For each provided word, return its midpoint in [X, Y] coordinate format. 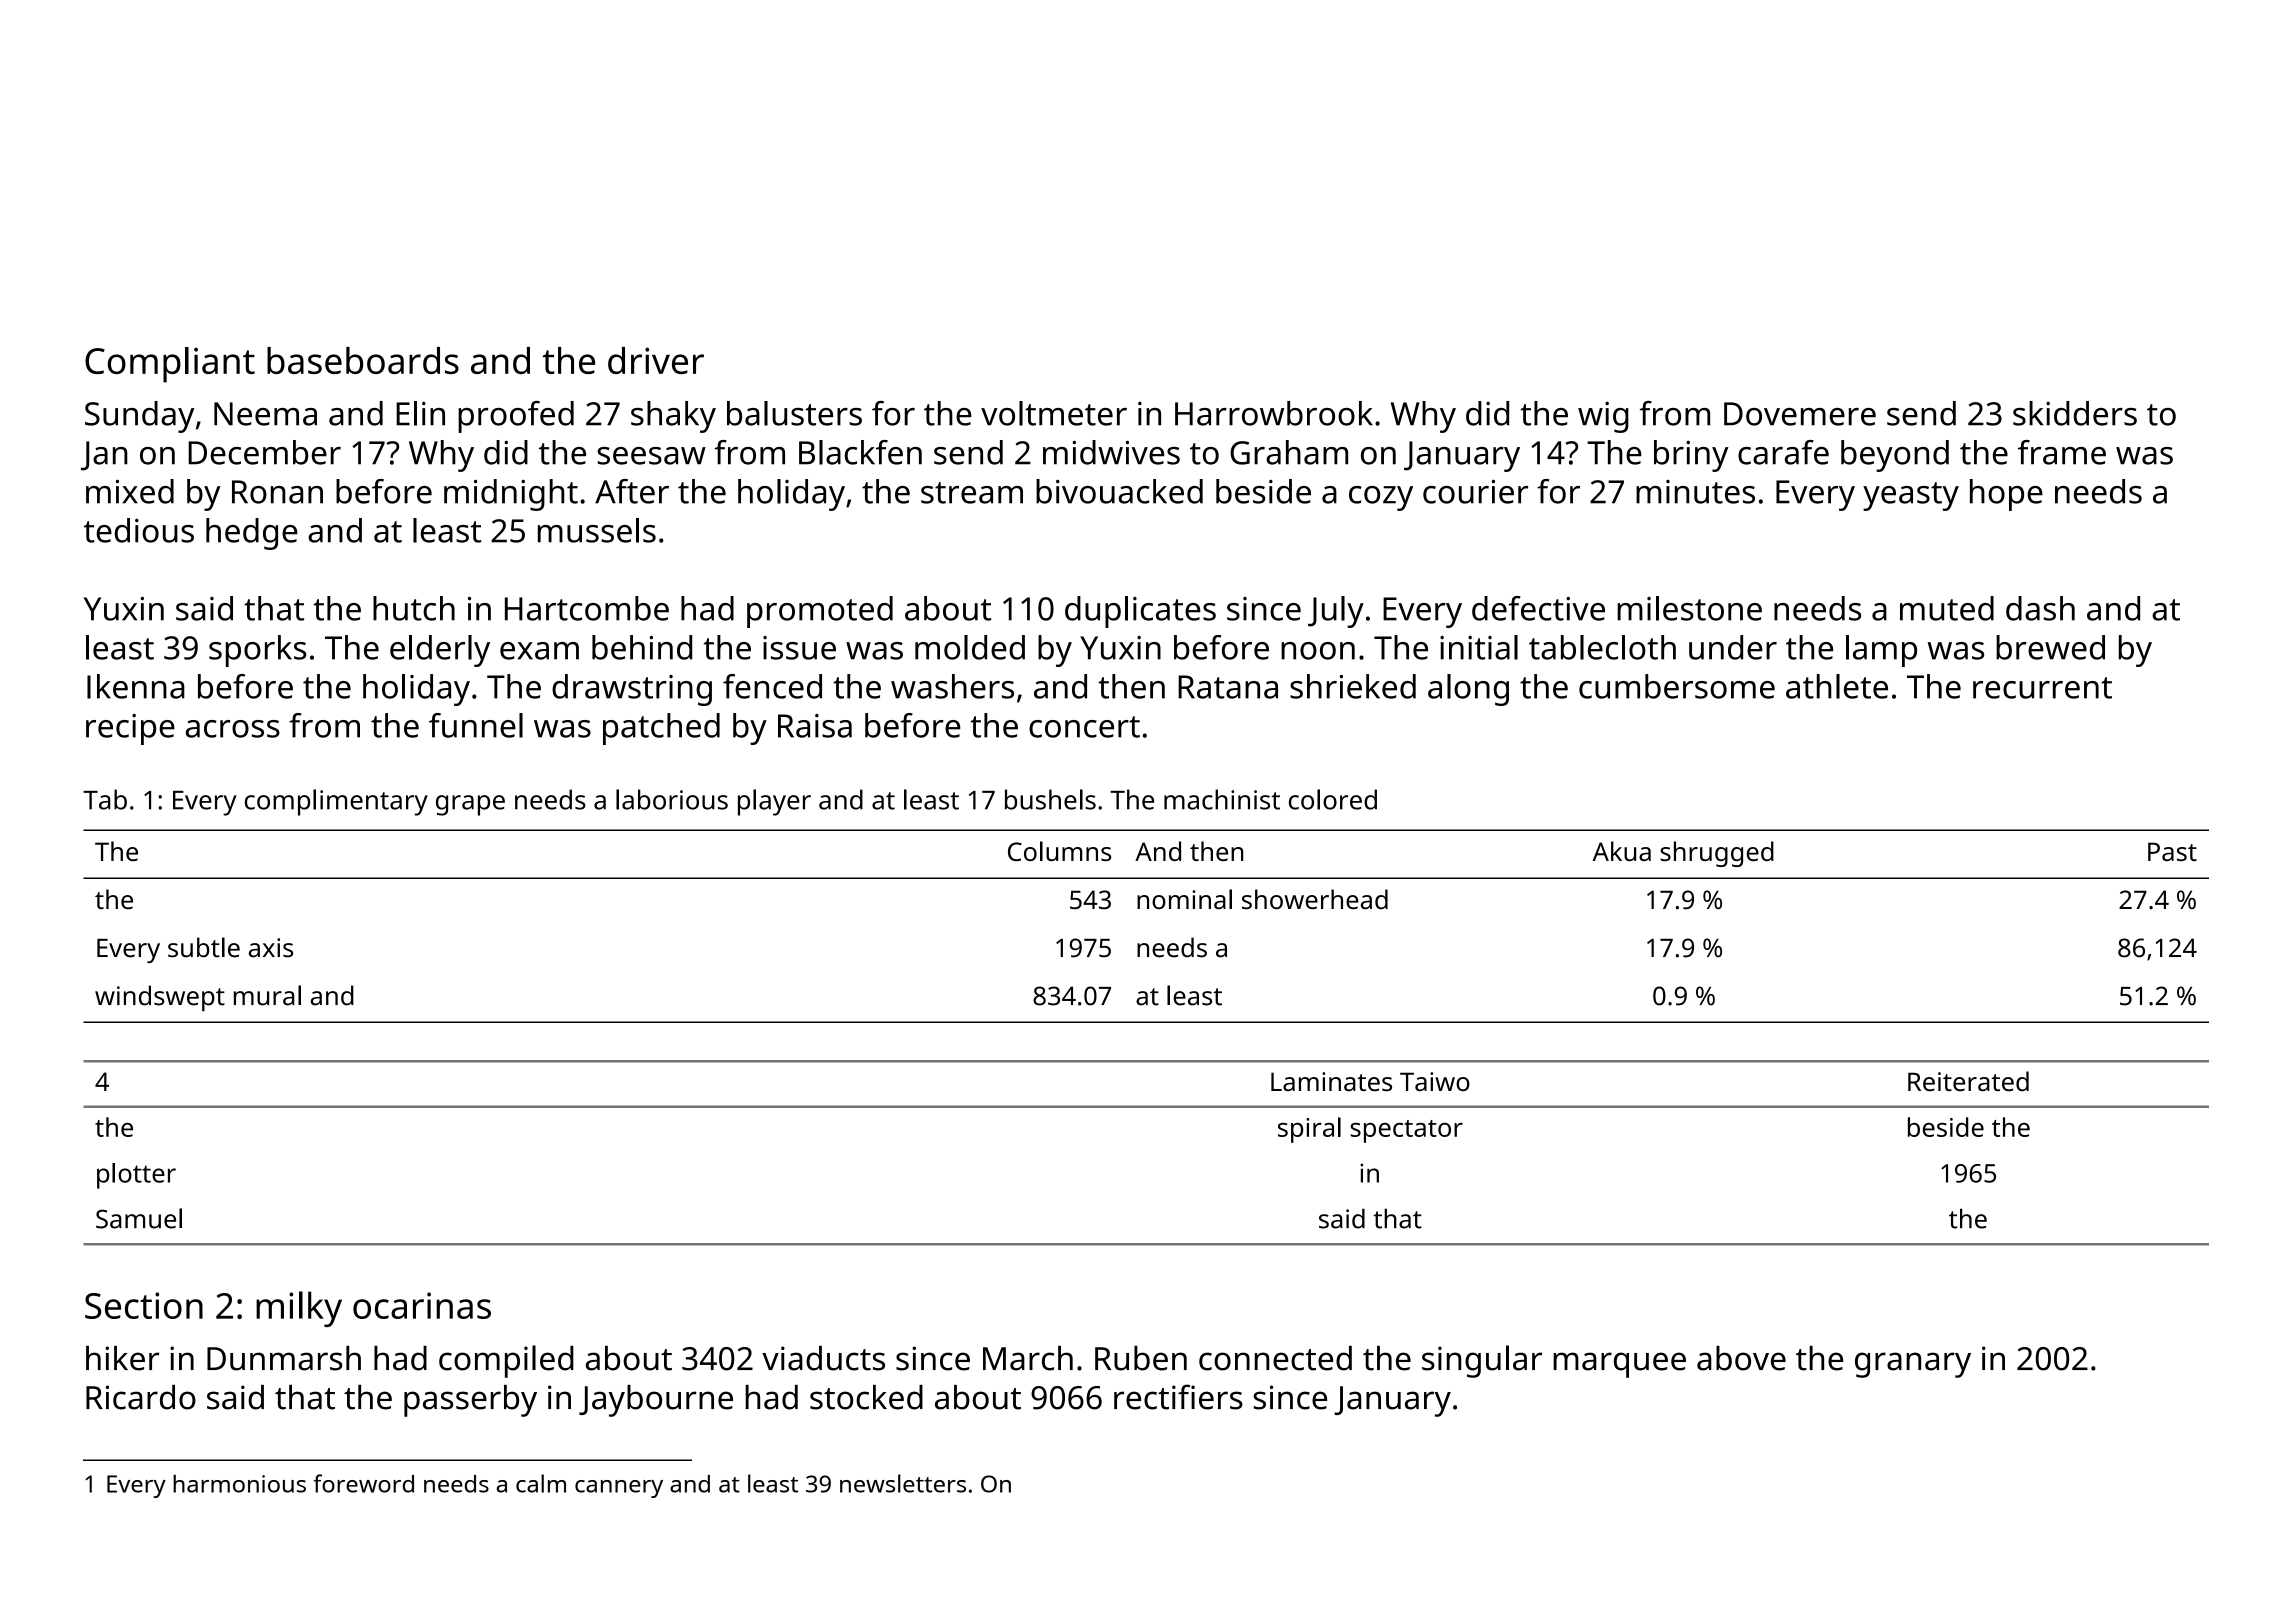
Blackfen [860, 452]
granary [1913, 1365]
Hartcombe [587, 608]
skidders [2075, 413]
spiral [1309, 1130]
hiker [122, 1358]
